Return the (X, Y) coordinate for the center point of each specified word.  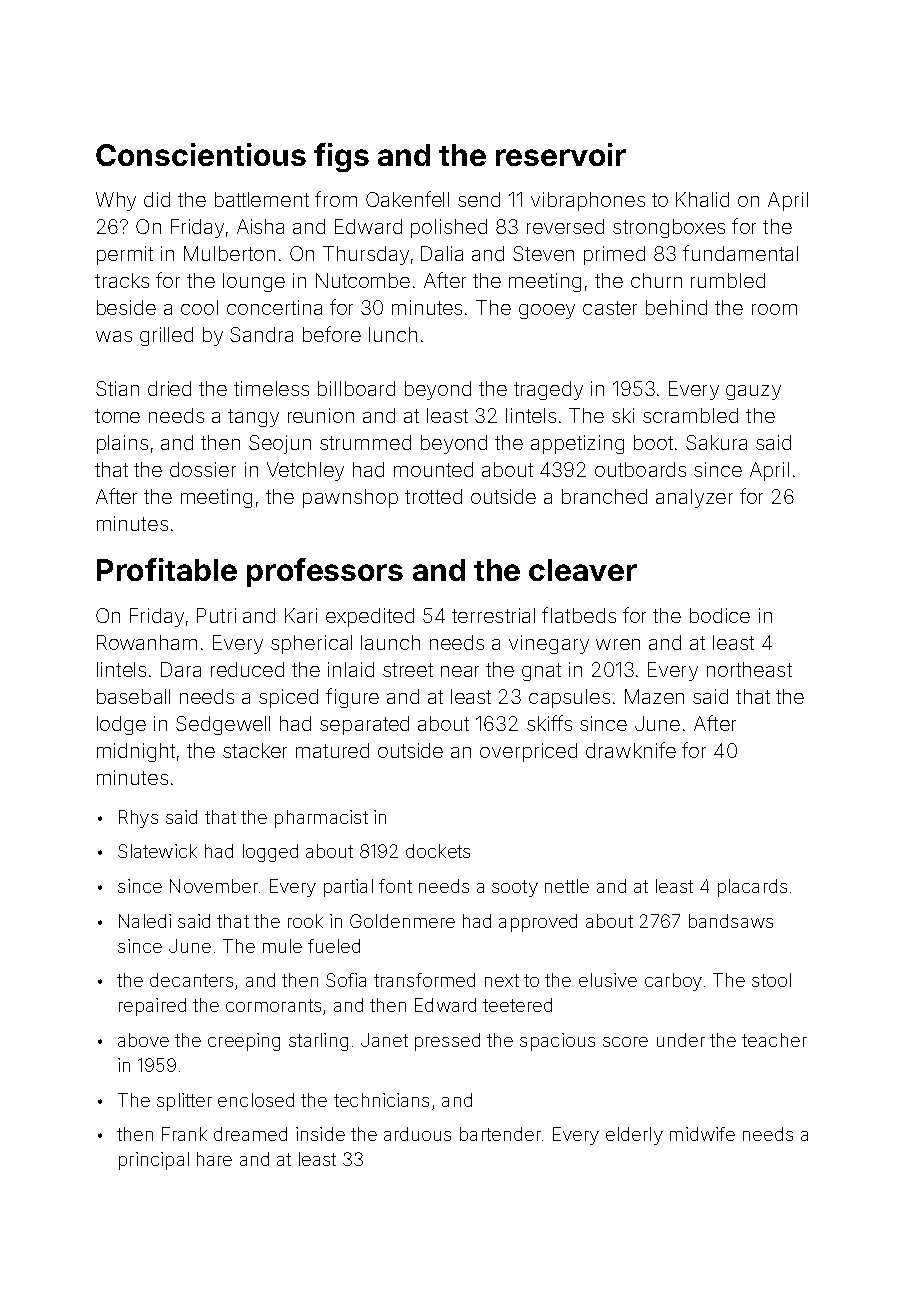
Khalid (702, 199)
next (502, 980)
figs (341, 157)
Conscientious (201, 154)
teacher (774, 1040)
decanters (191, 980)
